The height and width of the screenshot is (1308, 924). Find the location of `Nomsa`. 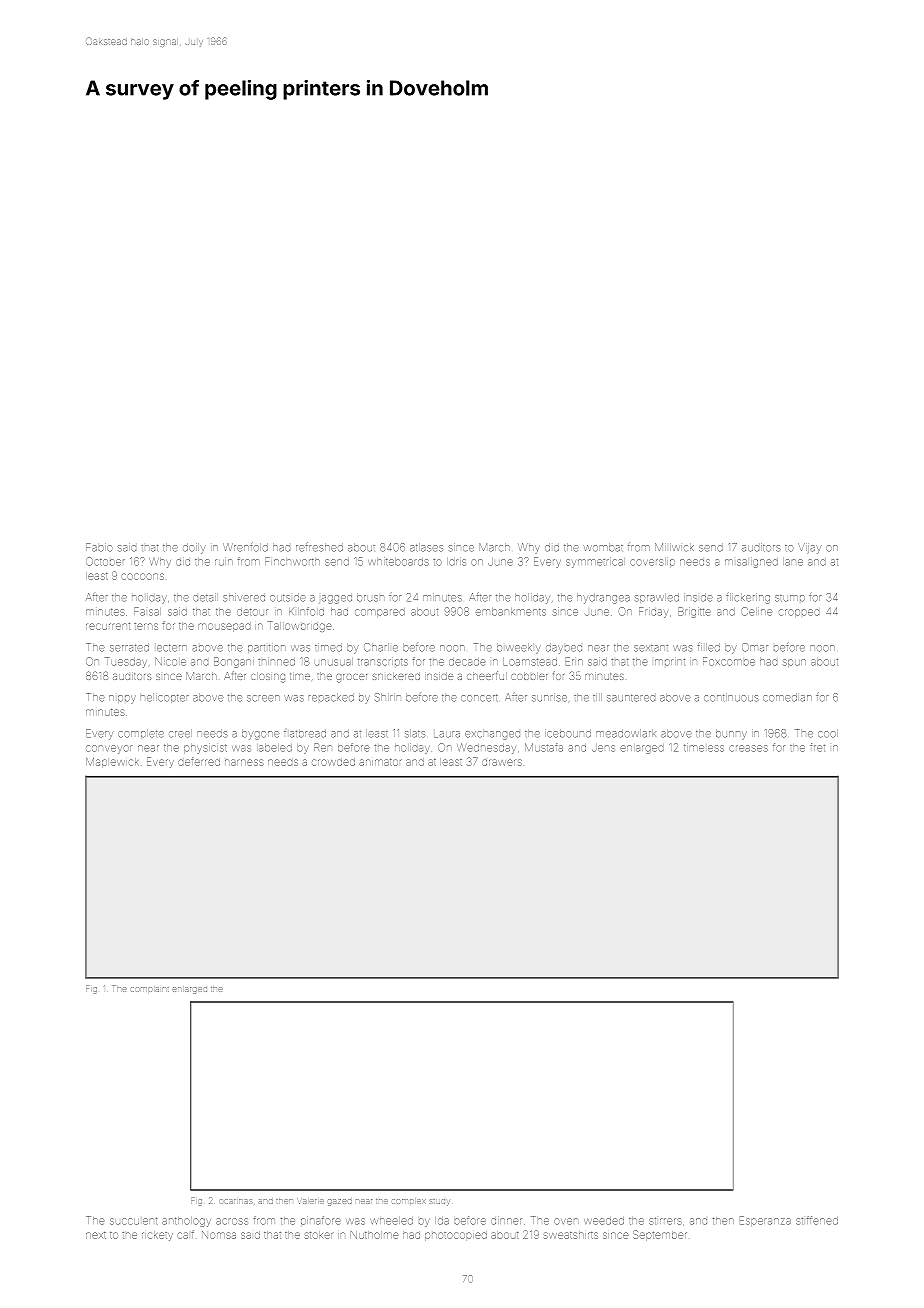

Nomsa is located at coordinates (219, 1235).
